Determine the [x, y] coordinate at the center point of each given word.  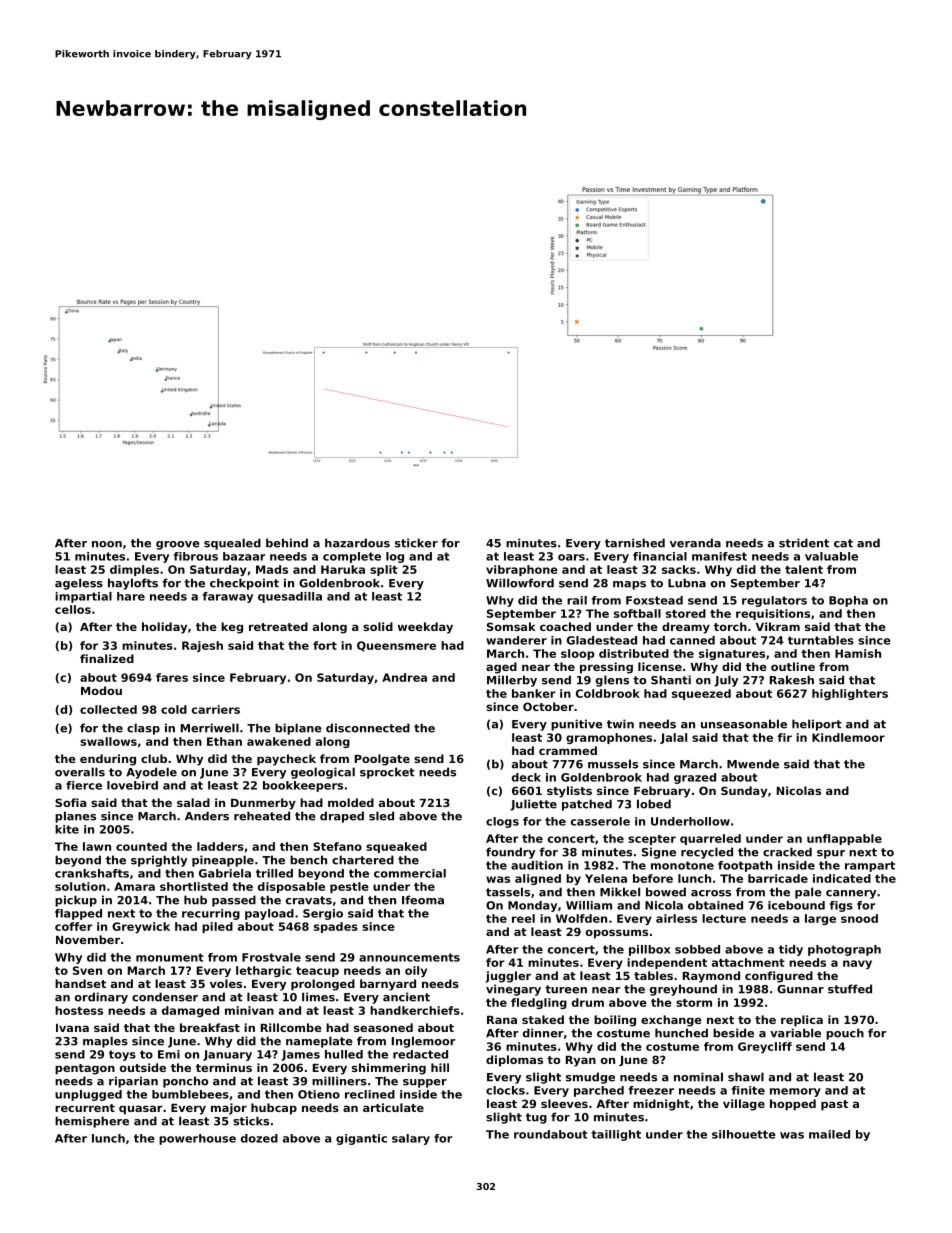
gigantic [361, 1139]
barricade [778, 878]
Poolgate [382, 760]
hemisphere [92, 1122]
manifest [719, 556]
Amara [134, 886]
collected [108, 709]
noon [107, 544]
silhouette [744, 1134]
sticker [416, 543]
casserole [600, 821]
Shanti [671, 680]
